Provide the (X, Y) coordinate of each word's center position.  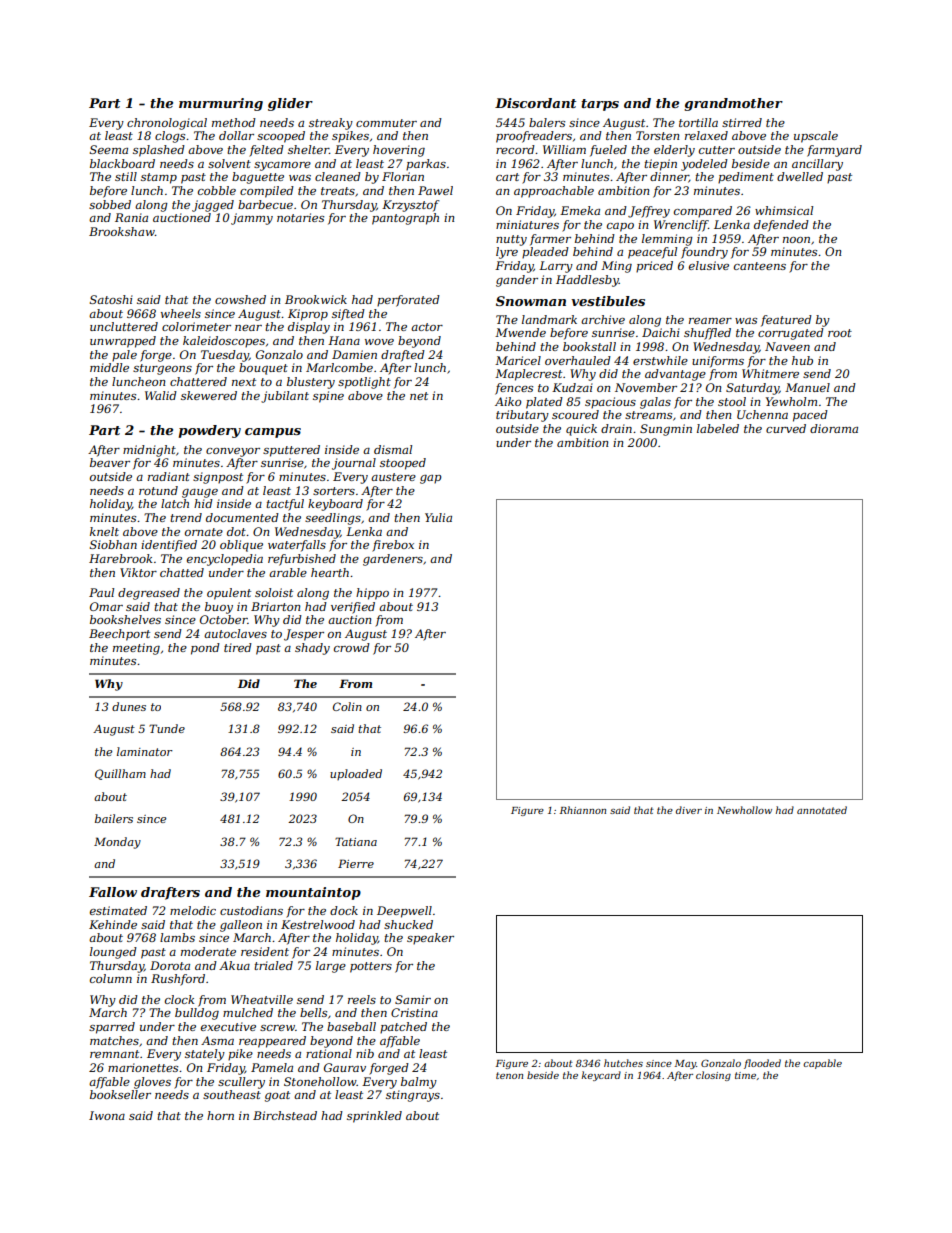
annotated (822, 810)
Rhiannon (583, 810)
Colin (347, 706)
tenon (509, 1075)
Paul (101, 592)
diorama (834, 428)
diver (689, 810)
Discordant (535, 103)
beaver (110, 462)
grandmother (733, 104)
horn (220, 1115)
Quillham (120, 774)
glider (290, 104)
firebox (393, 546)
